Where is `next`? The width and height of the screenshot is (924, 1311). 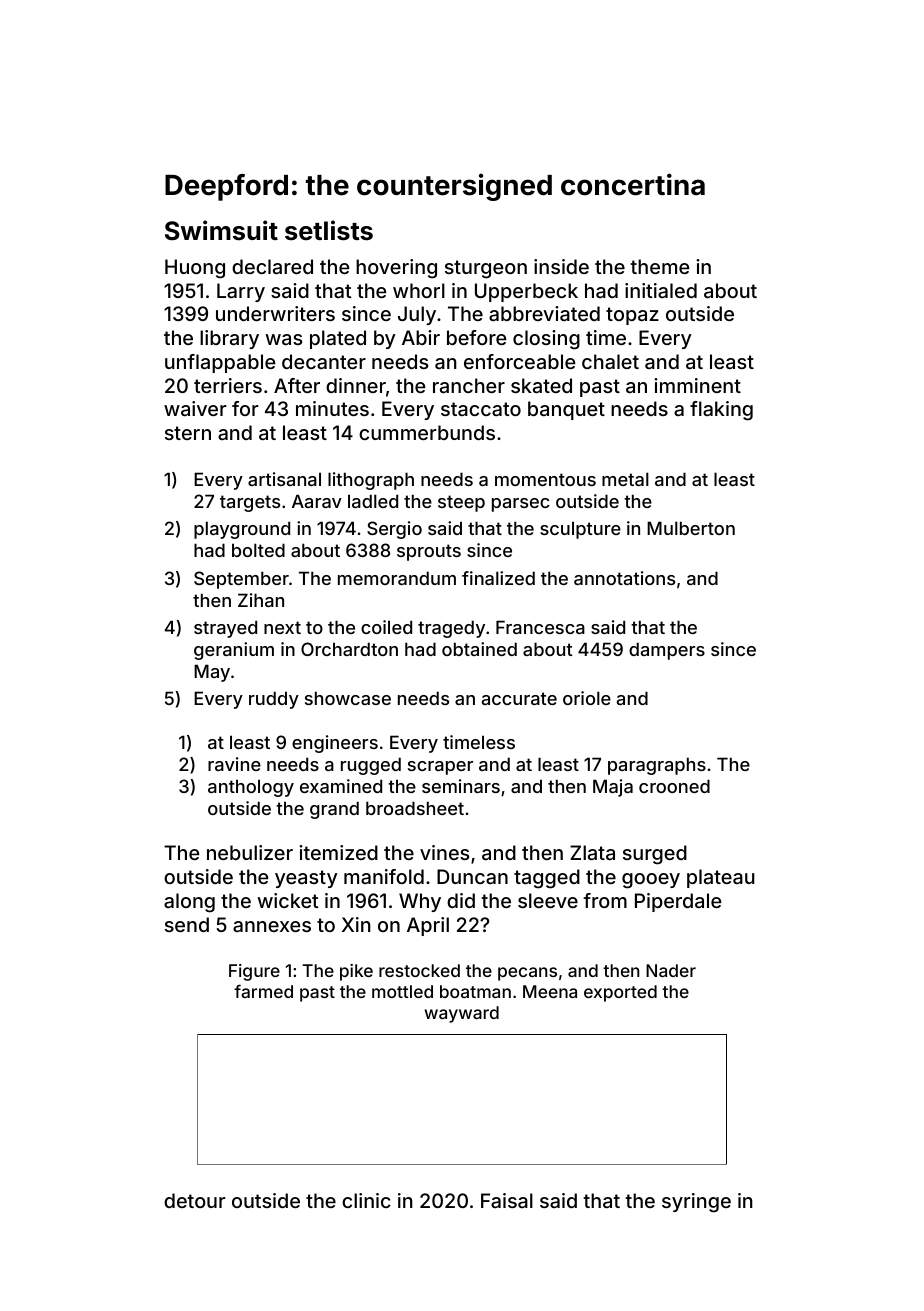 next is located at coordinates (282, 627).
